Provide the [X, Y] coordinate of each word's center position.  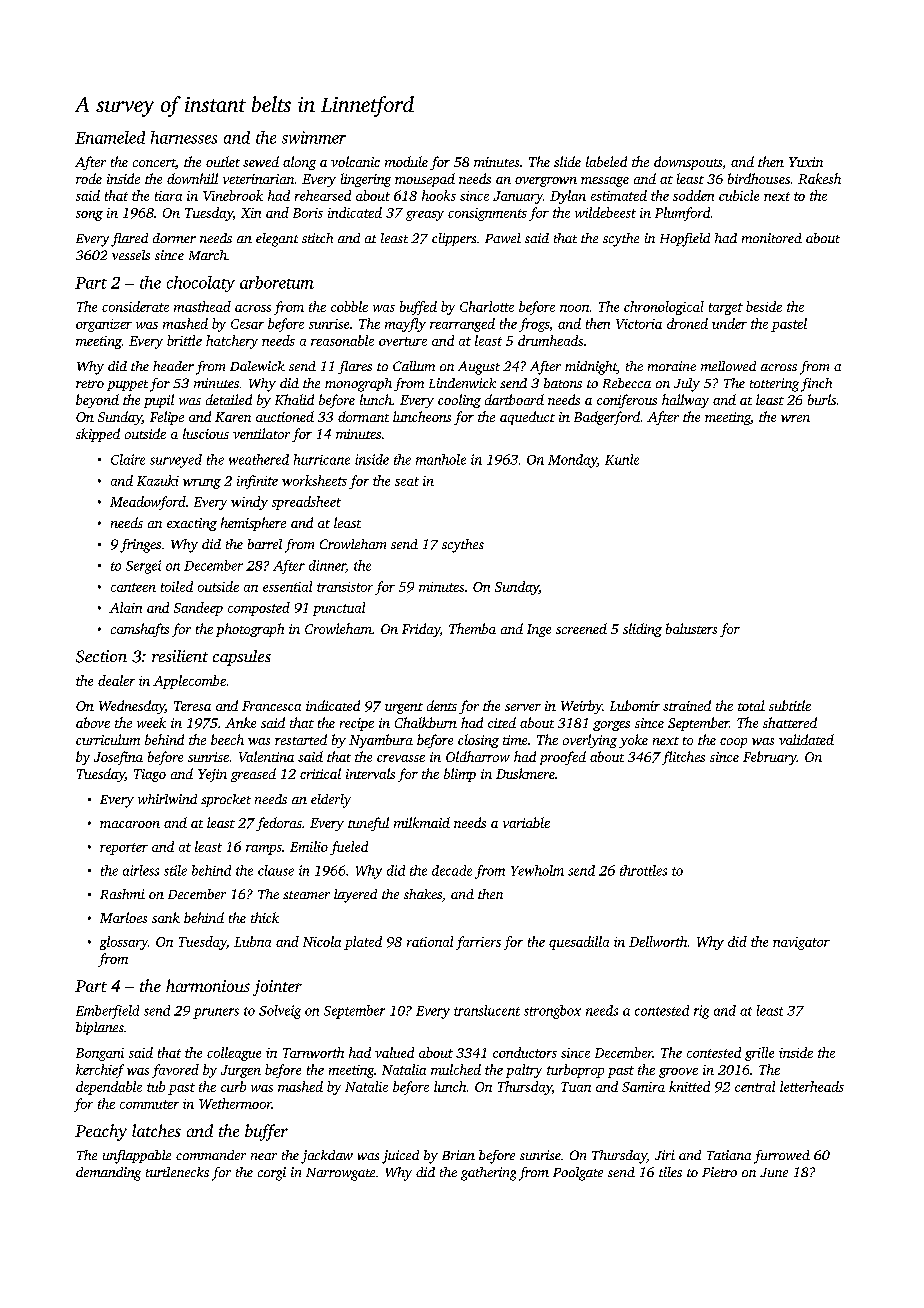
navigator [801, 943]
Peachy [101, 1132]
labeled [606, 161]
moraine [672, 366]
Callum [414, 366]
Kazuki [158, 480]
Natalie [366, 1086]
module [406, 161]
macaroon [130, 824]
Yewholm [537, 870]
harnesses [184, 137]
